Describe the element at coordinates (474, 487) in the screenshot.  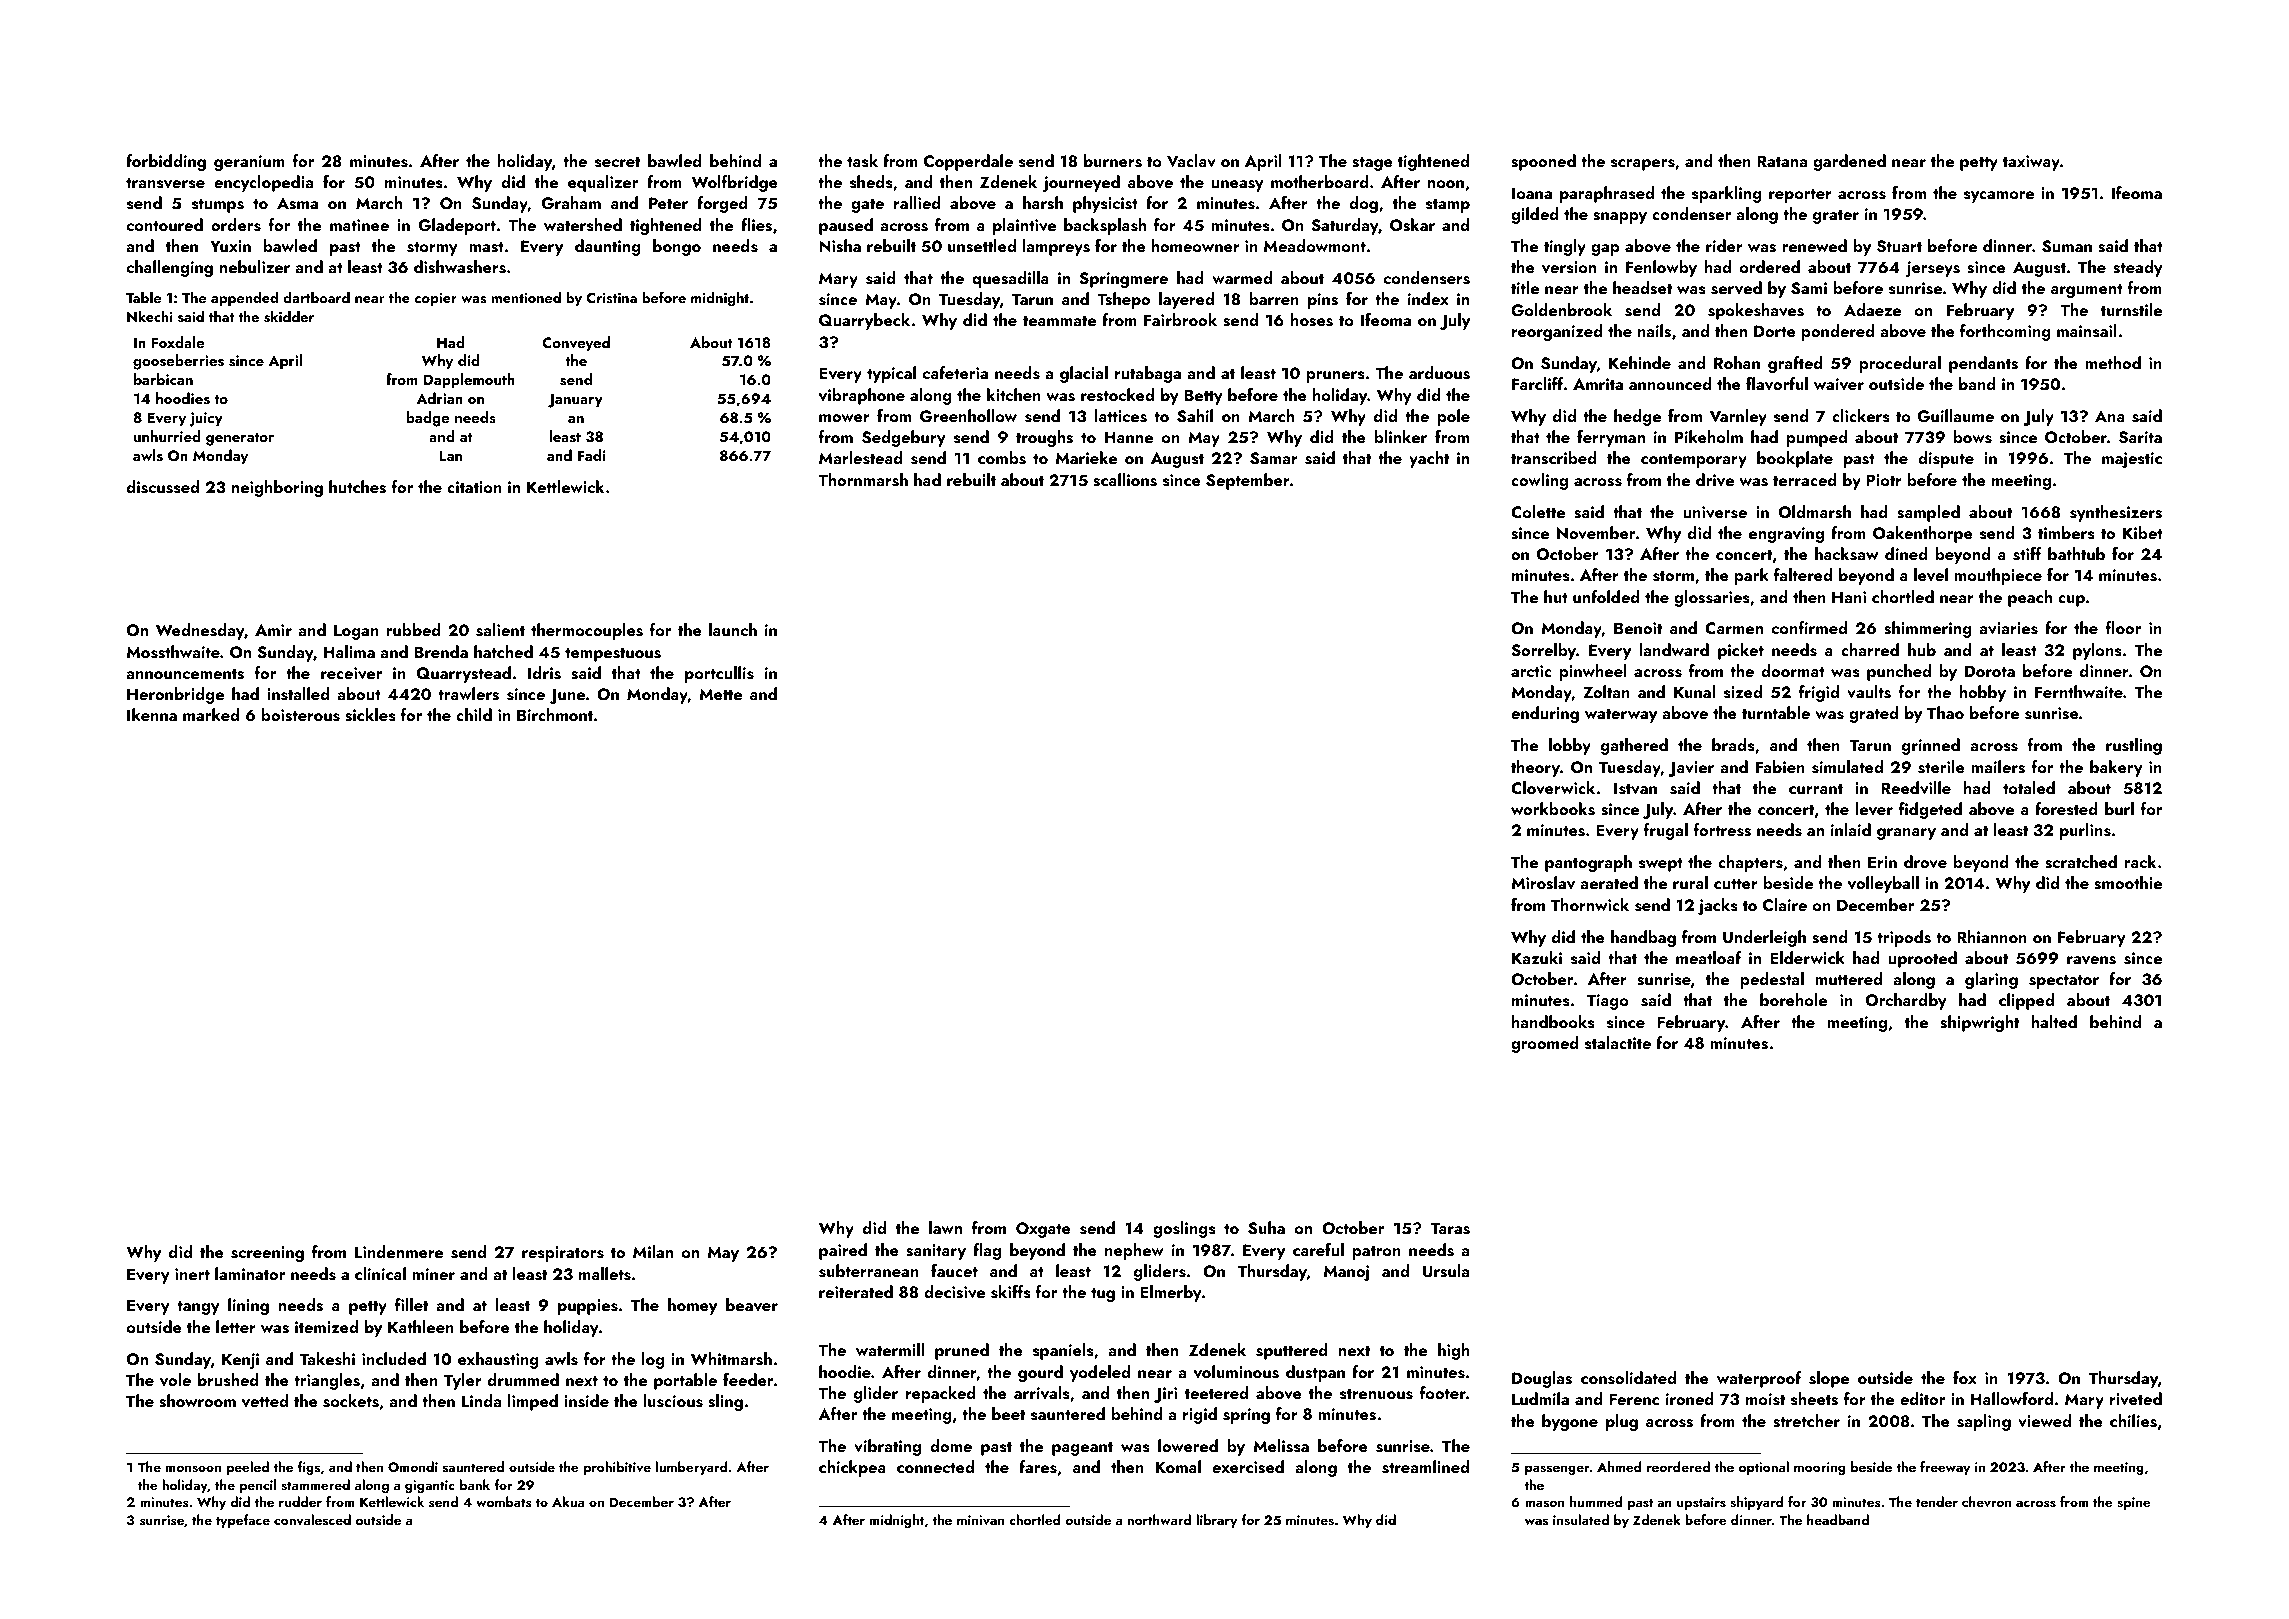
I see `citation` at that location.
